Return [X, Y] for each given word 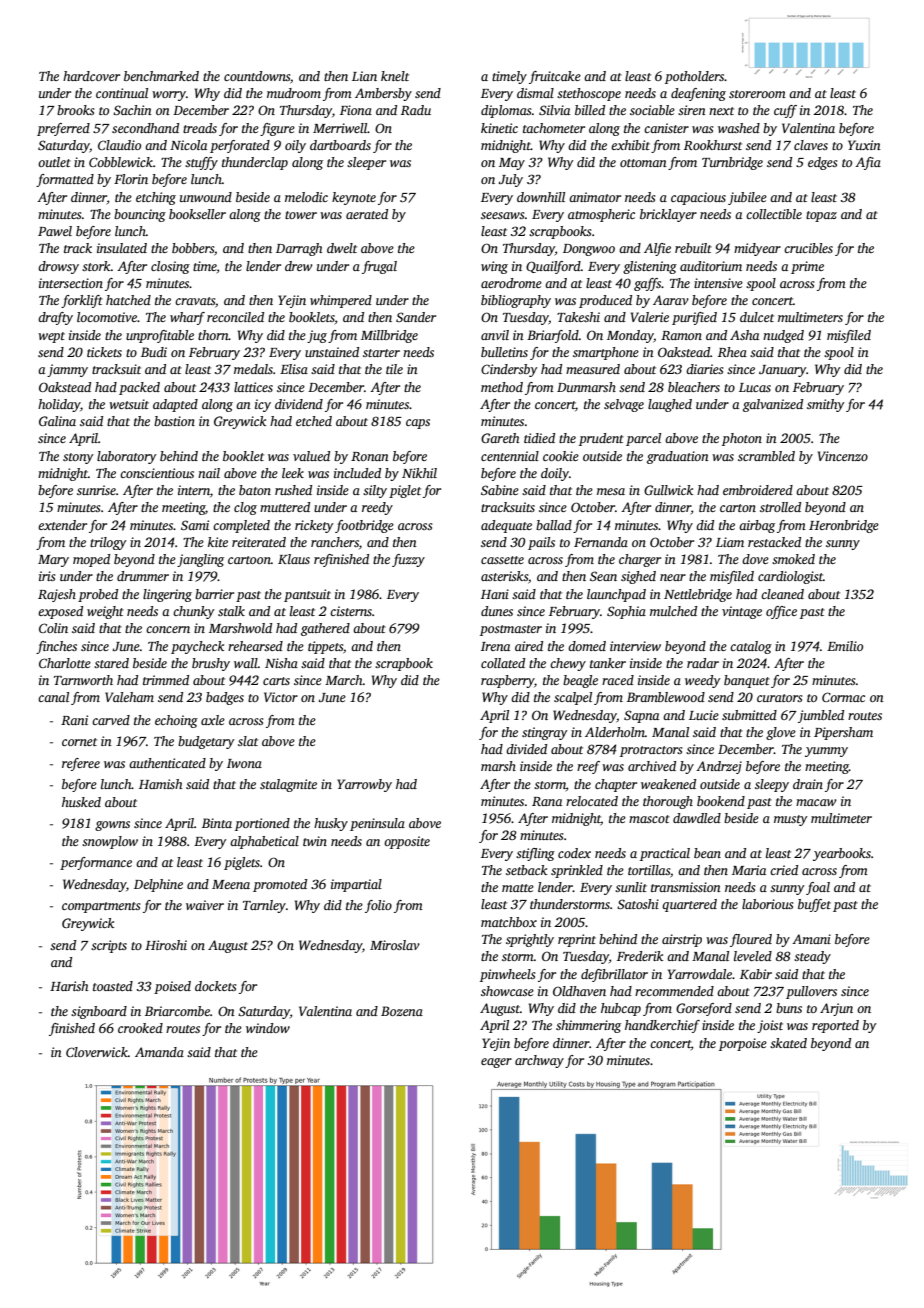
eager [496, 1063]
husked [81, 802]
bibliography [516, 301]
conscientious [157, 473]
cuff [785, 111]
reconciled [235, 317]
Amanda [159, 1052]
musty [791, 820]
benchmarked [161, 76]
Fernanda [601, 542]
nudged [783, 336]
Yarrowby [364, 785]
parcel [643, 439]
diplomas [506, 111]
